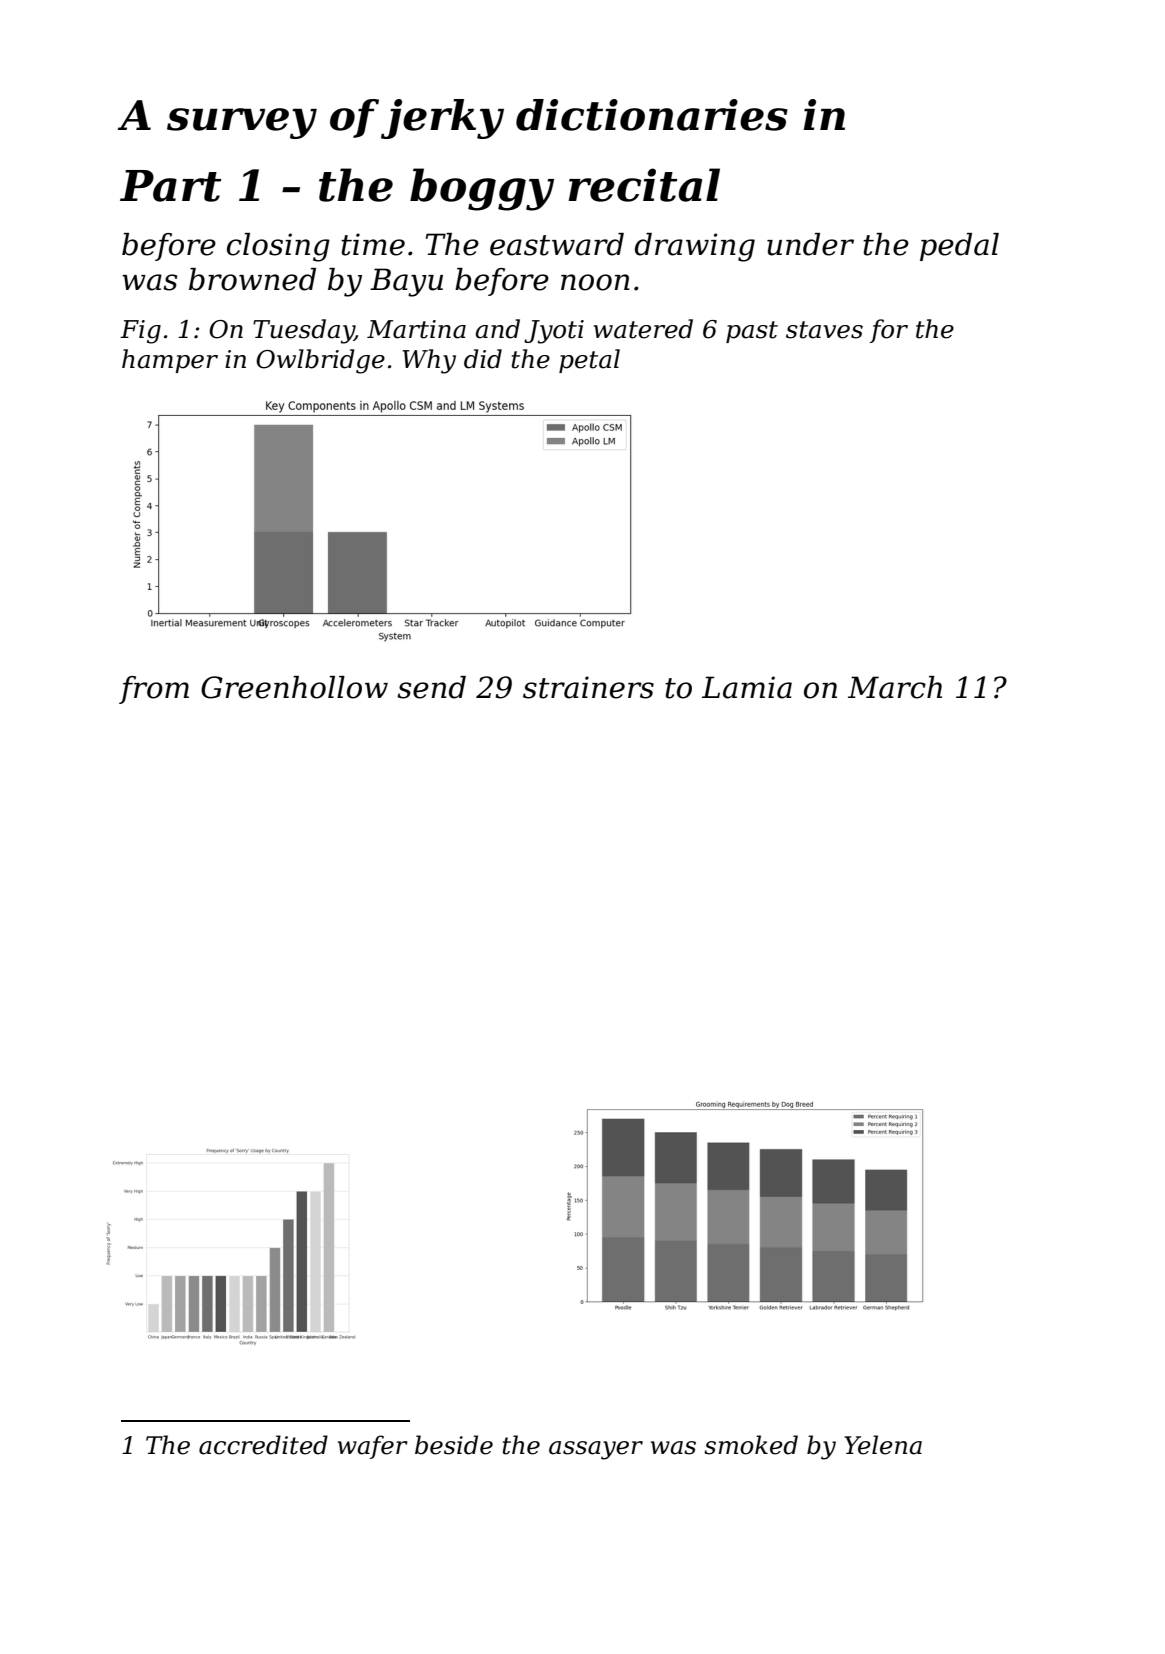 Image resolution: width=1165 pixels, height=1654 pixels. I want to click on Why, so click(429, 361).
